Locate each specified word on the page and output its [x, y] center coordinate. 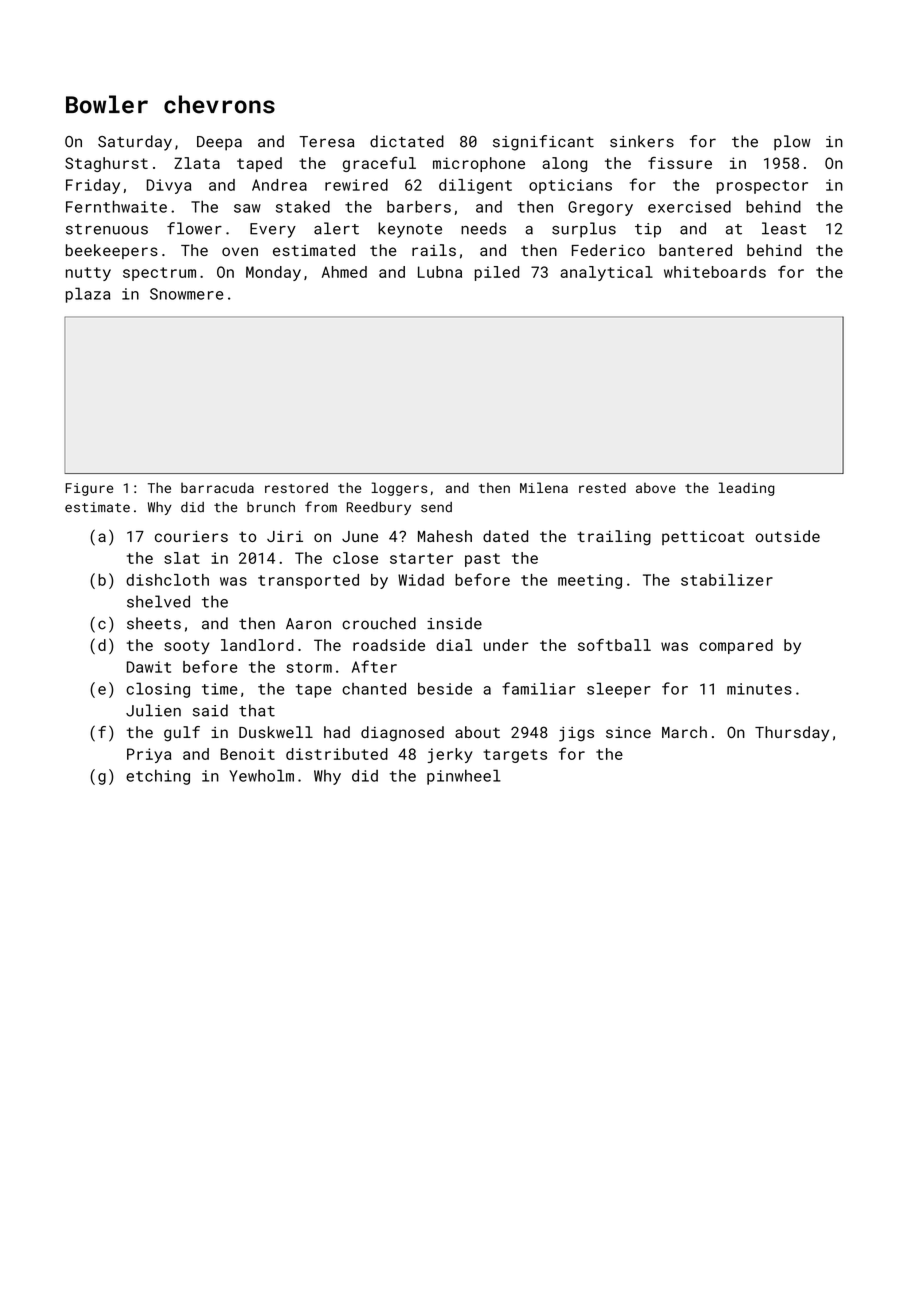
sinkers [642, 141]
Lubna [440, 272]
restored [296, 487]
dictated [407, 141]
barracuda [217, 487]
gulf [182, 734]
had [337, 732]
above [656, 487]
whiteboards [715, 272]
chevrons [219, 104]
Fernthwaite [116, 206]
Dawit [149, 667]
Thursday [792, 734]
